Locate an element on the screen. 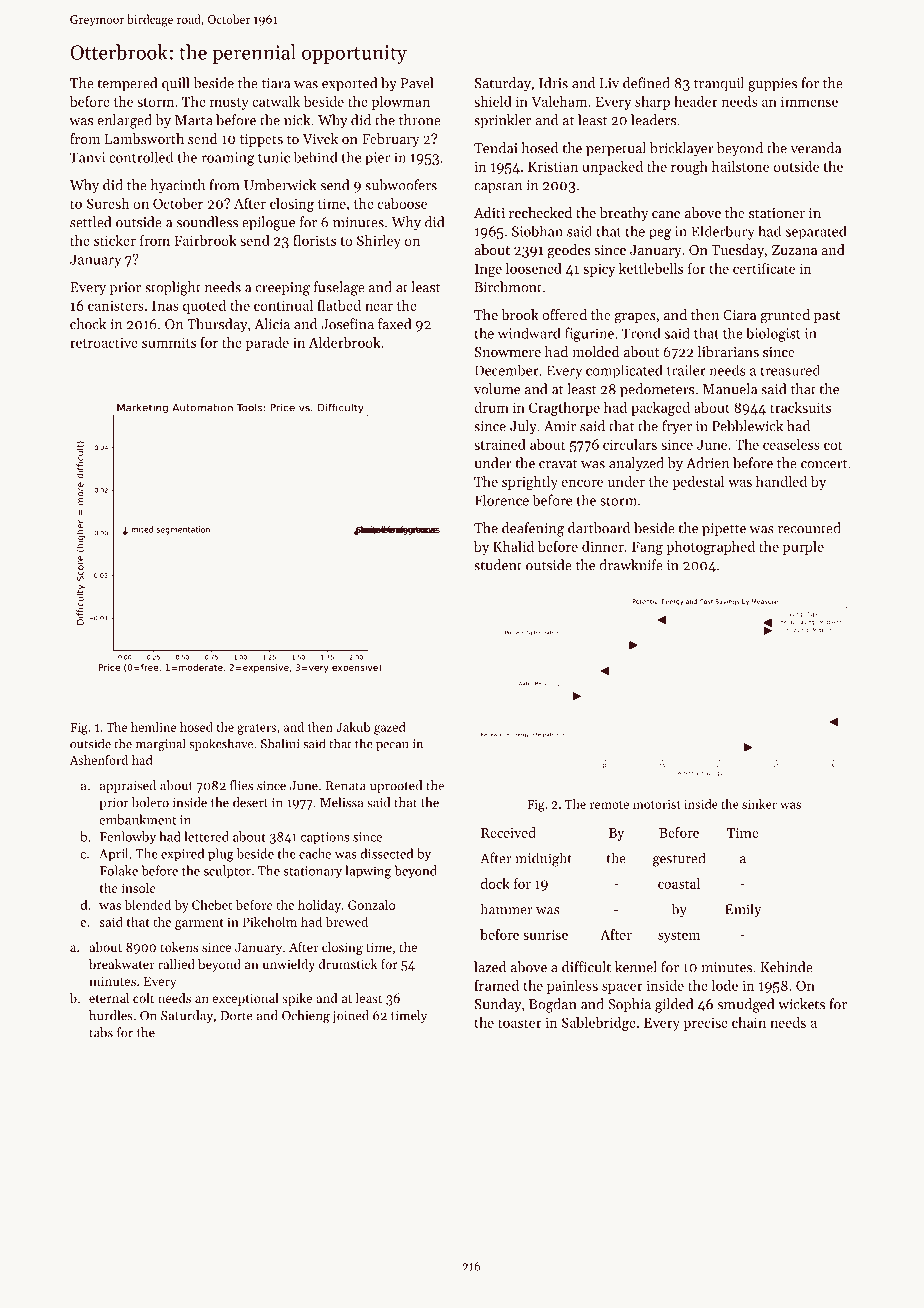 This screenshot has width=924, height=1308. sharp is located at coordinates (652, 103).
